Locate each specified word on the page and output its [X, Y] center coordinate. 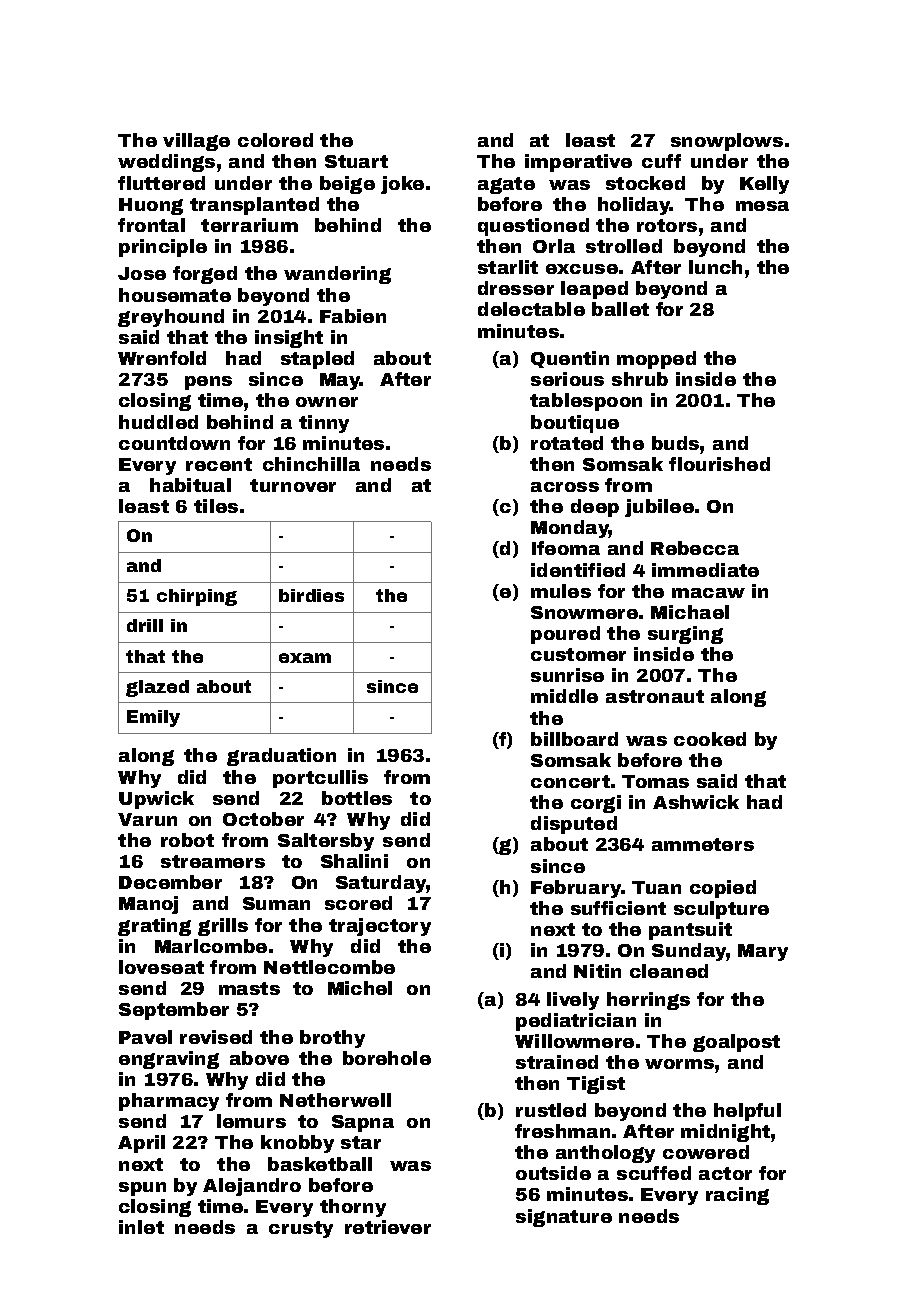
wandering [337, 275]
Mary [763, 952]
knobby [297, 1144]
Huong [151, 206]
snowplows [727, 142]
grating [154, 927]
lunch [715, 267]
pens [208, 383]
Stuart [356, 161]
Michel [360, 988]
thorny [353, 1208]
